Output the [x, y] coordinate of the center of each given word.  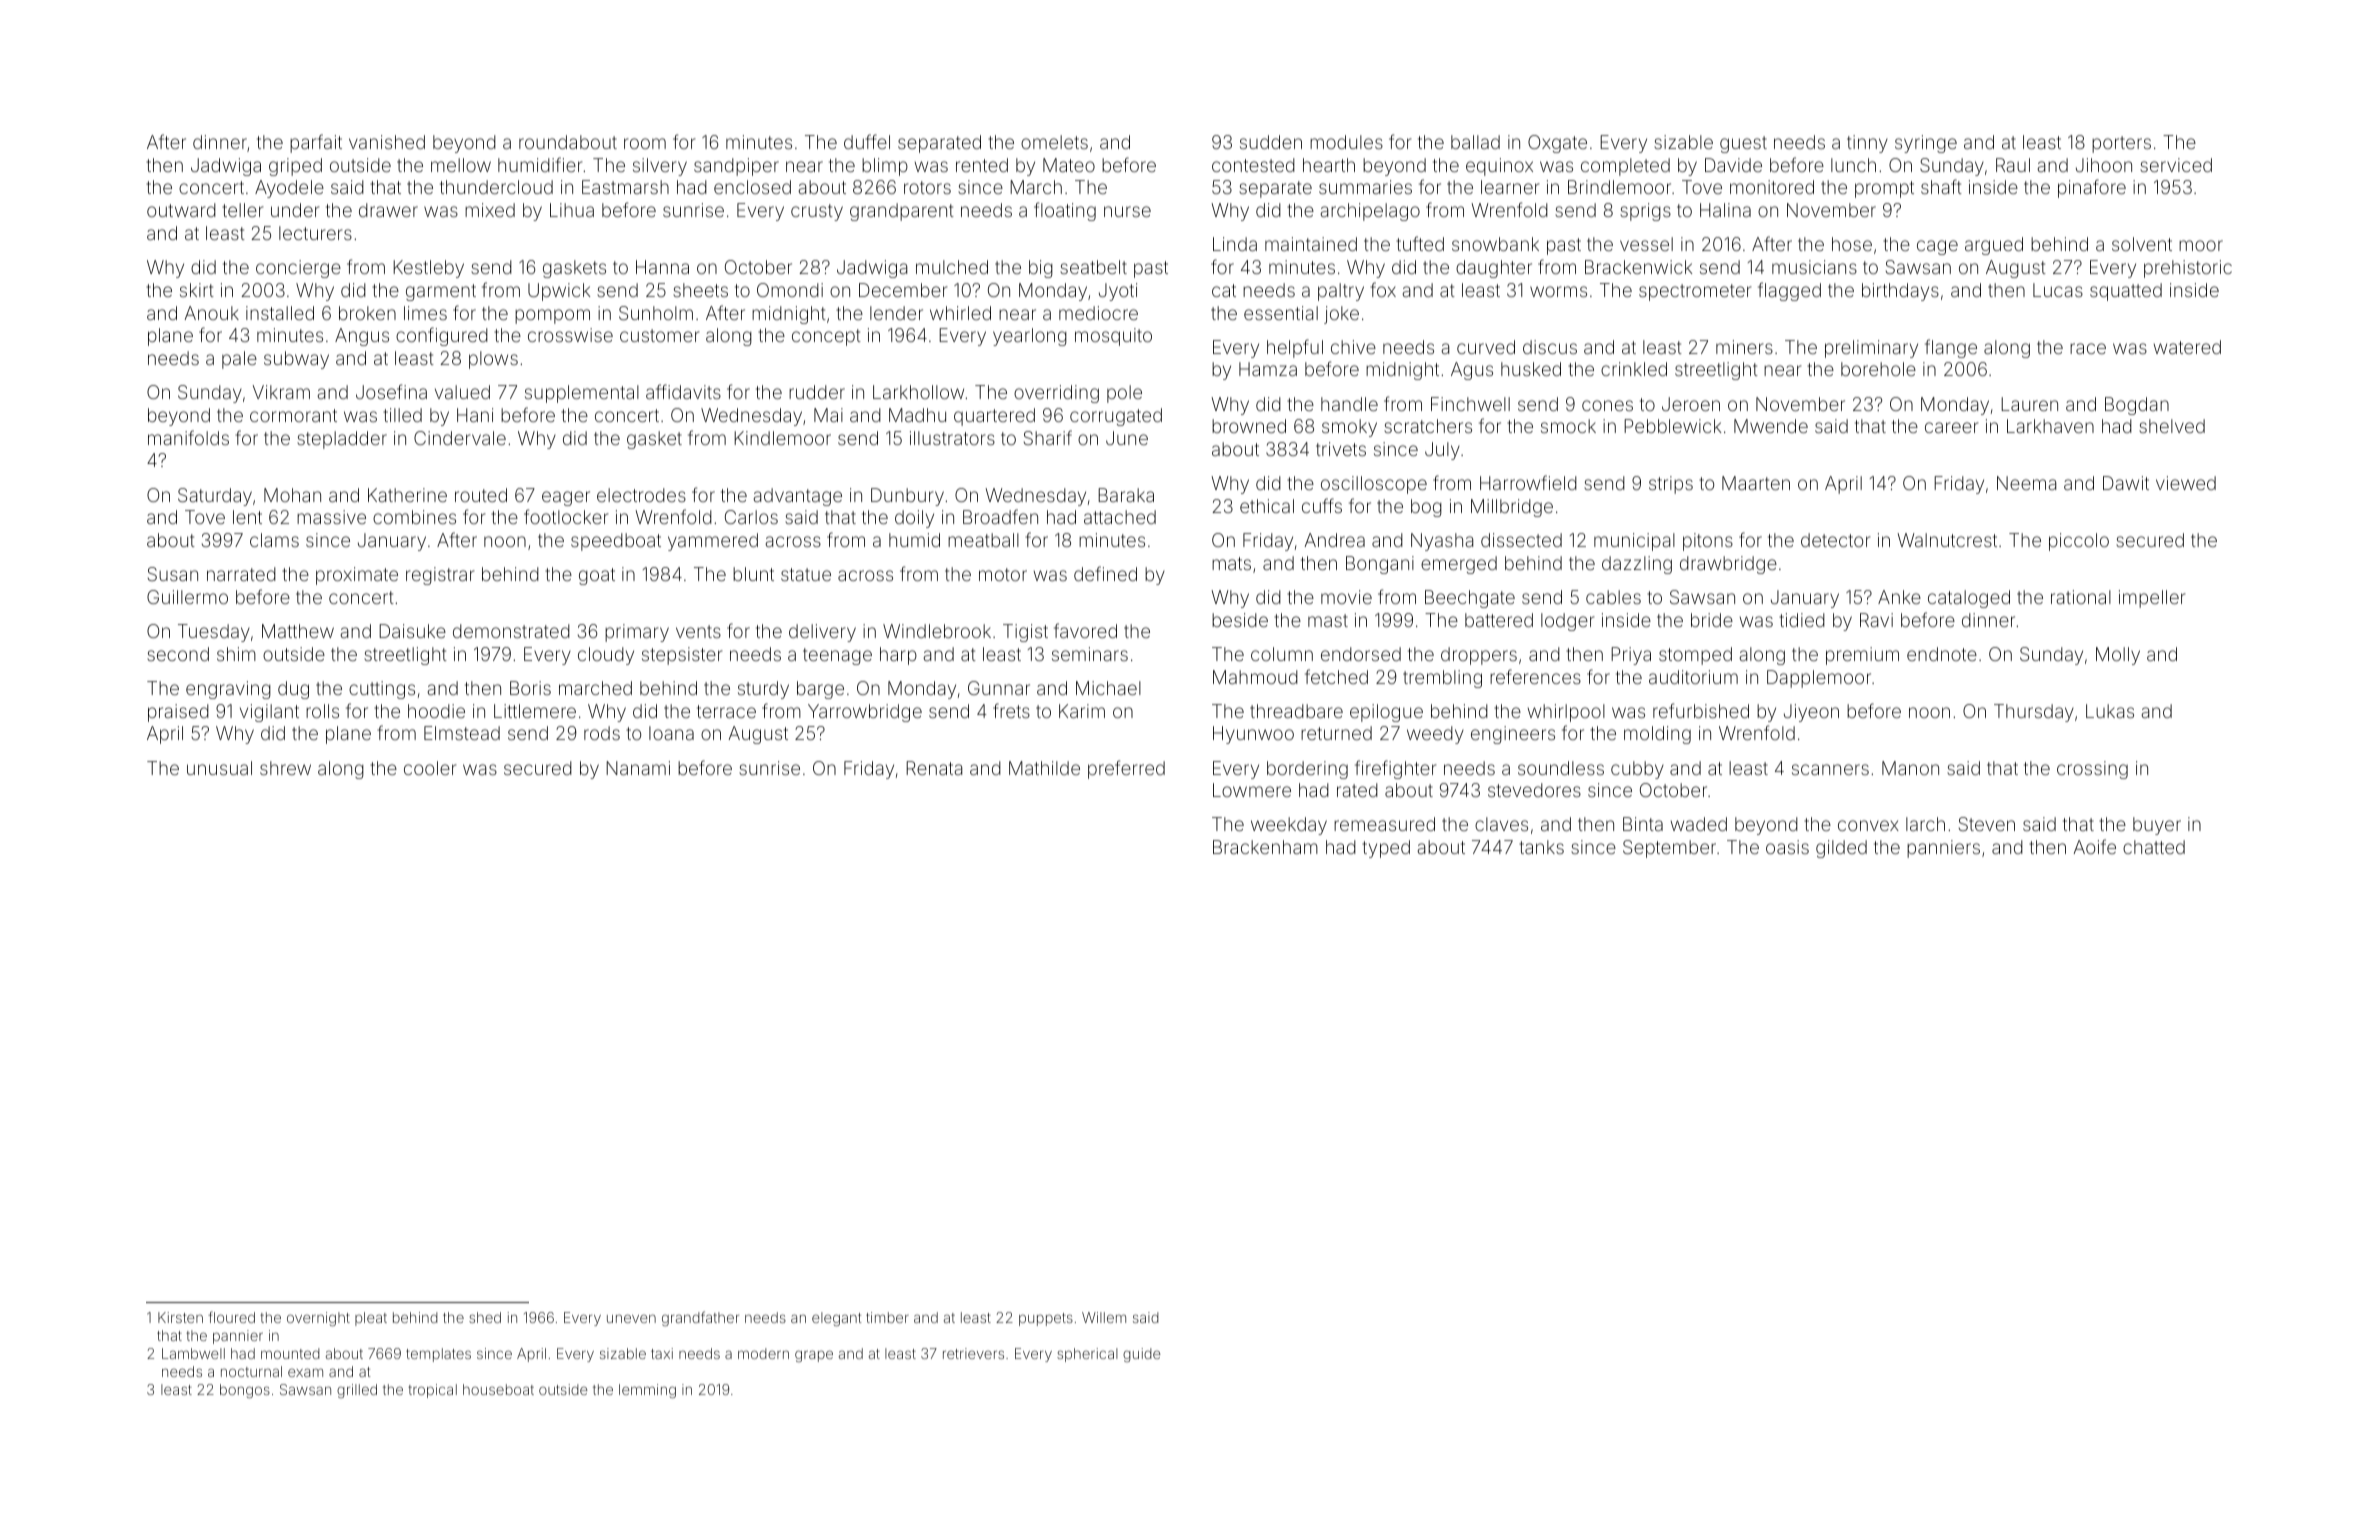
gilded [1841, 849]
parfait [316, 143]
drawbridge [1728, 565]
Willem [1104, 1317]
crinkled [1634, 369]
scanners [1830, 769]
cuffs [1322, 505]
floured [231, 1317]
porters [2121, 144]
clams [274, 540]
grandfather [700, 1318]
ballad [1475, 142]
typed [1386, 849]
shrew [285, 768]
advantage [797, 497]
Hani [475, 415]
